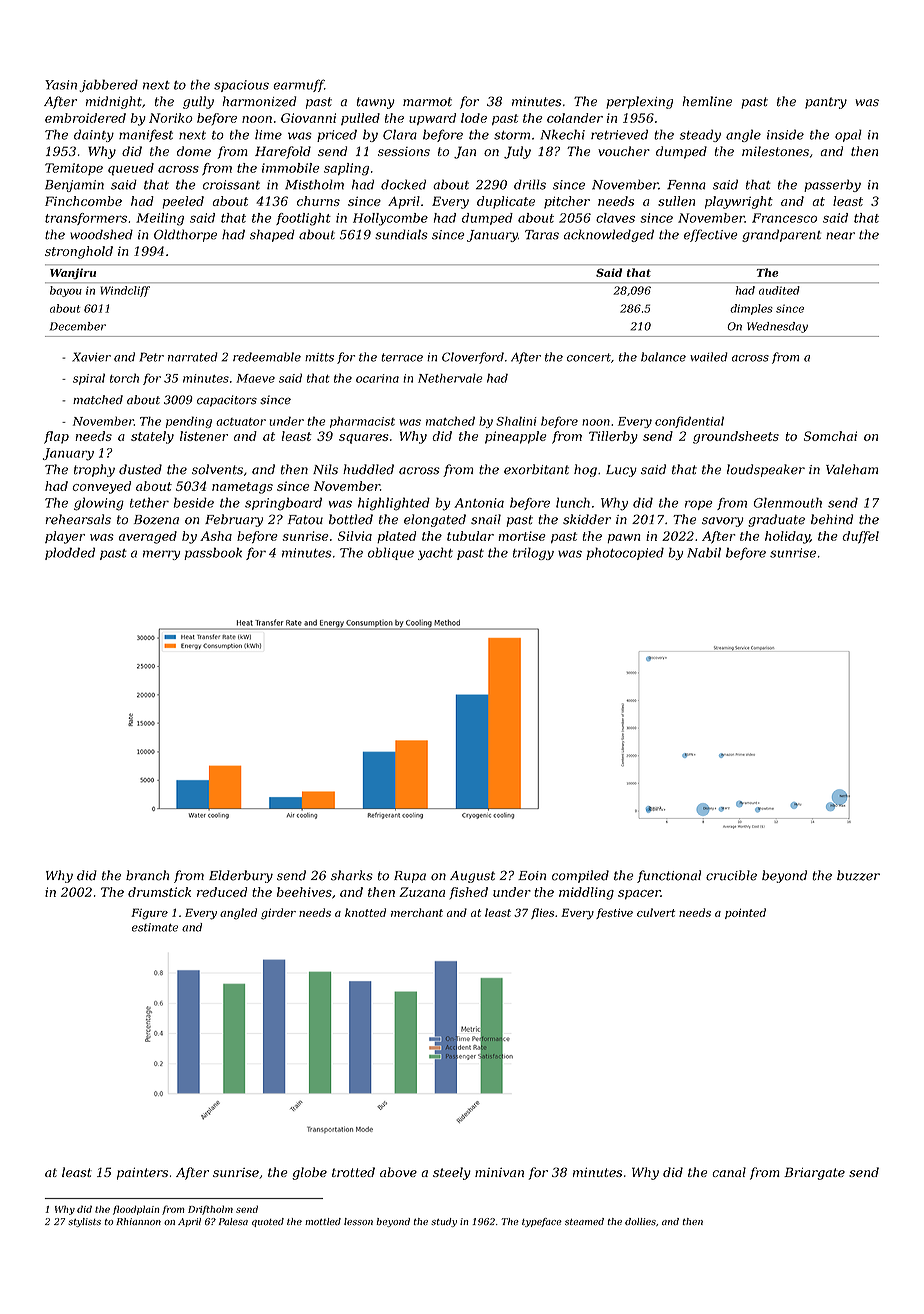 The height and width of the screenshot is (1314, 924). Describe the element at coordinates (562, 134) in the screenshot. I see `Nkechi` at that location.
